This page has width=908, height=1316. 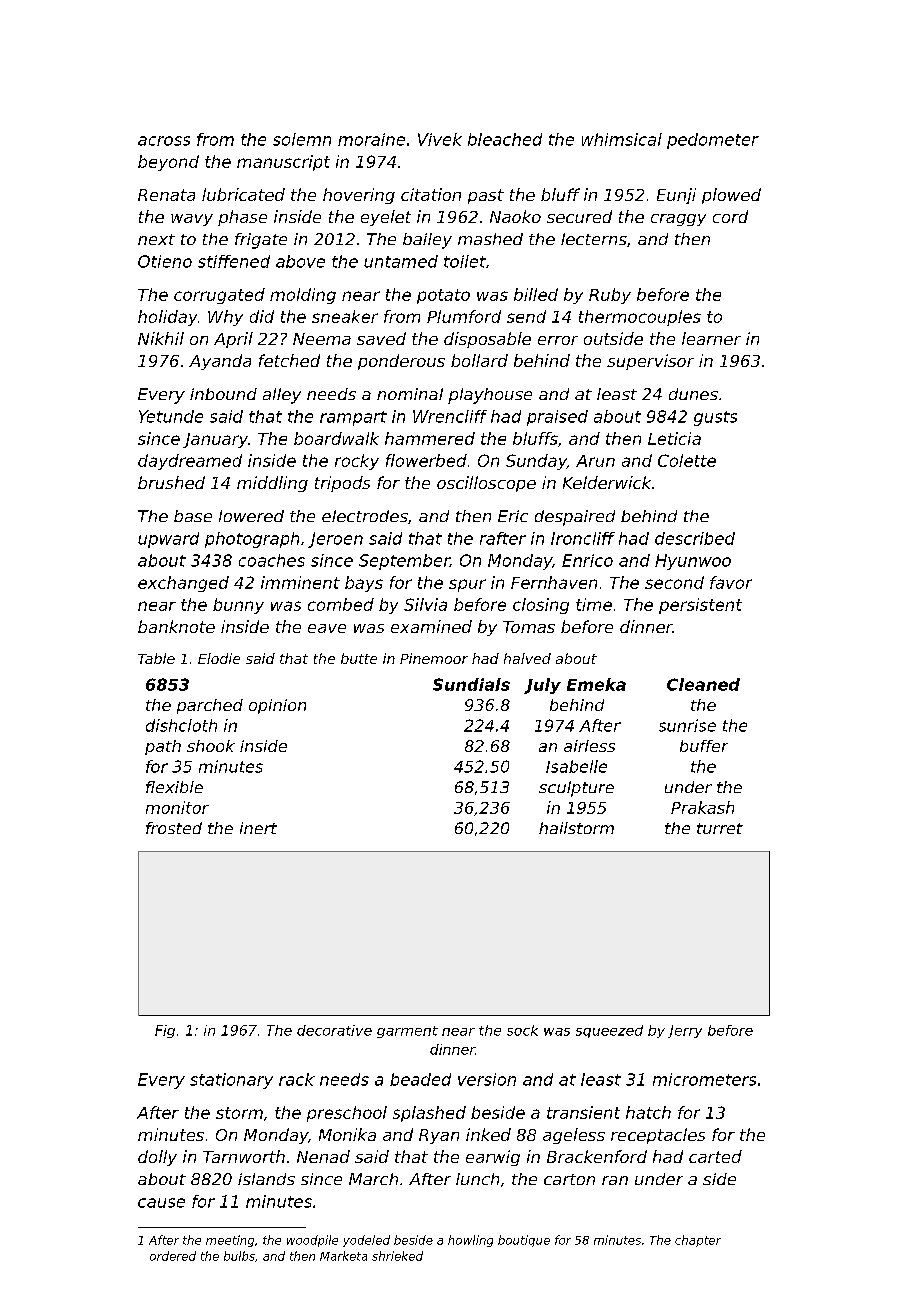 What do you see at coordinates (397, 1256) in the page?
I see `shrieked` at bounding box center [397, 1256].
